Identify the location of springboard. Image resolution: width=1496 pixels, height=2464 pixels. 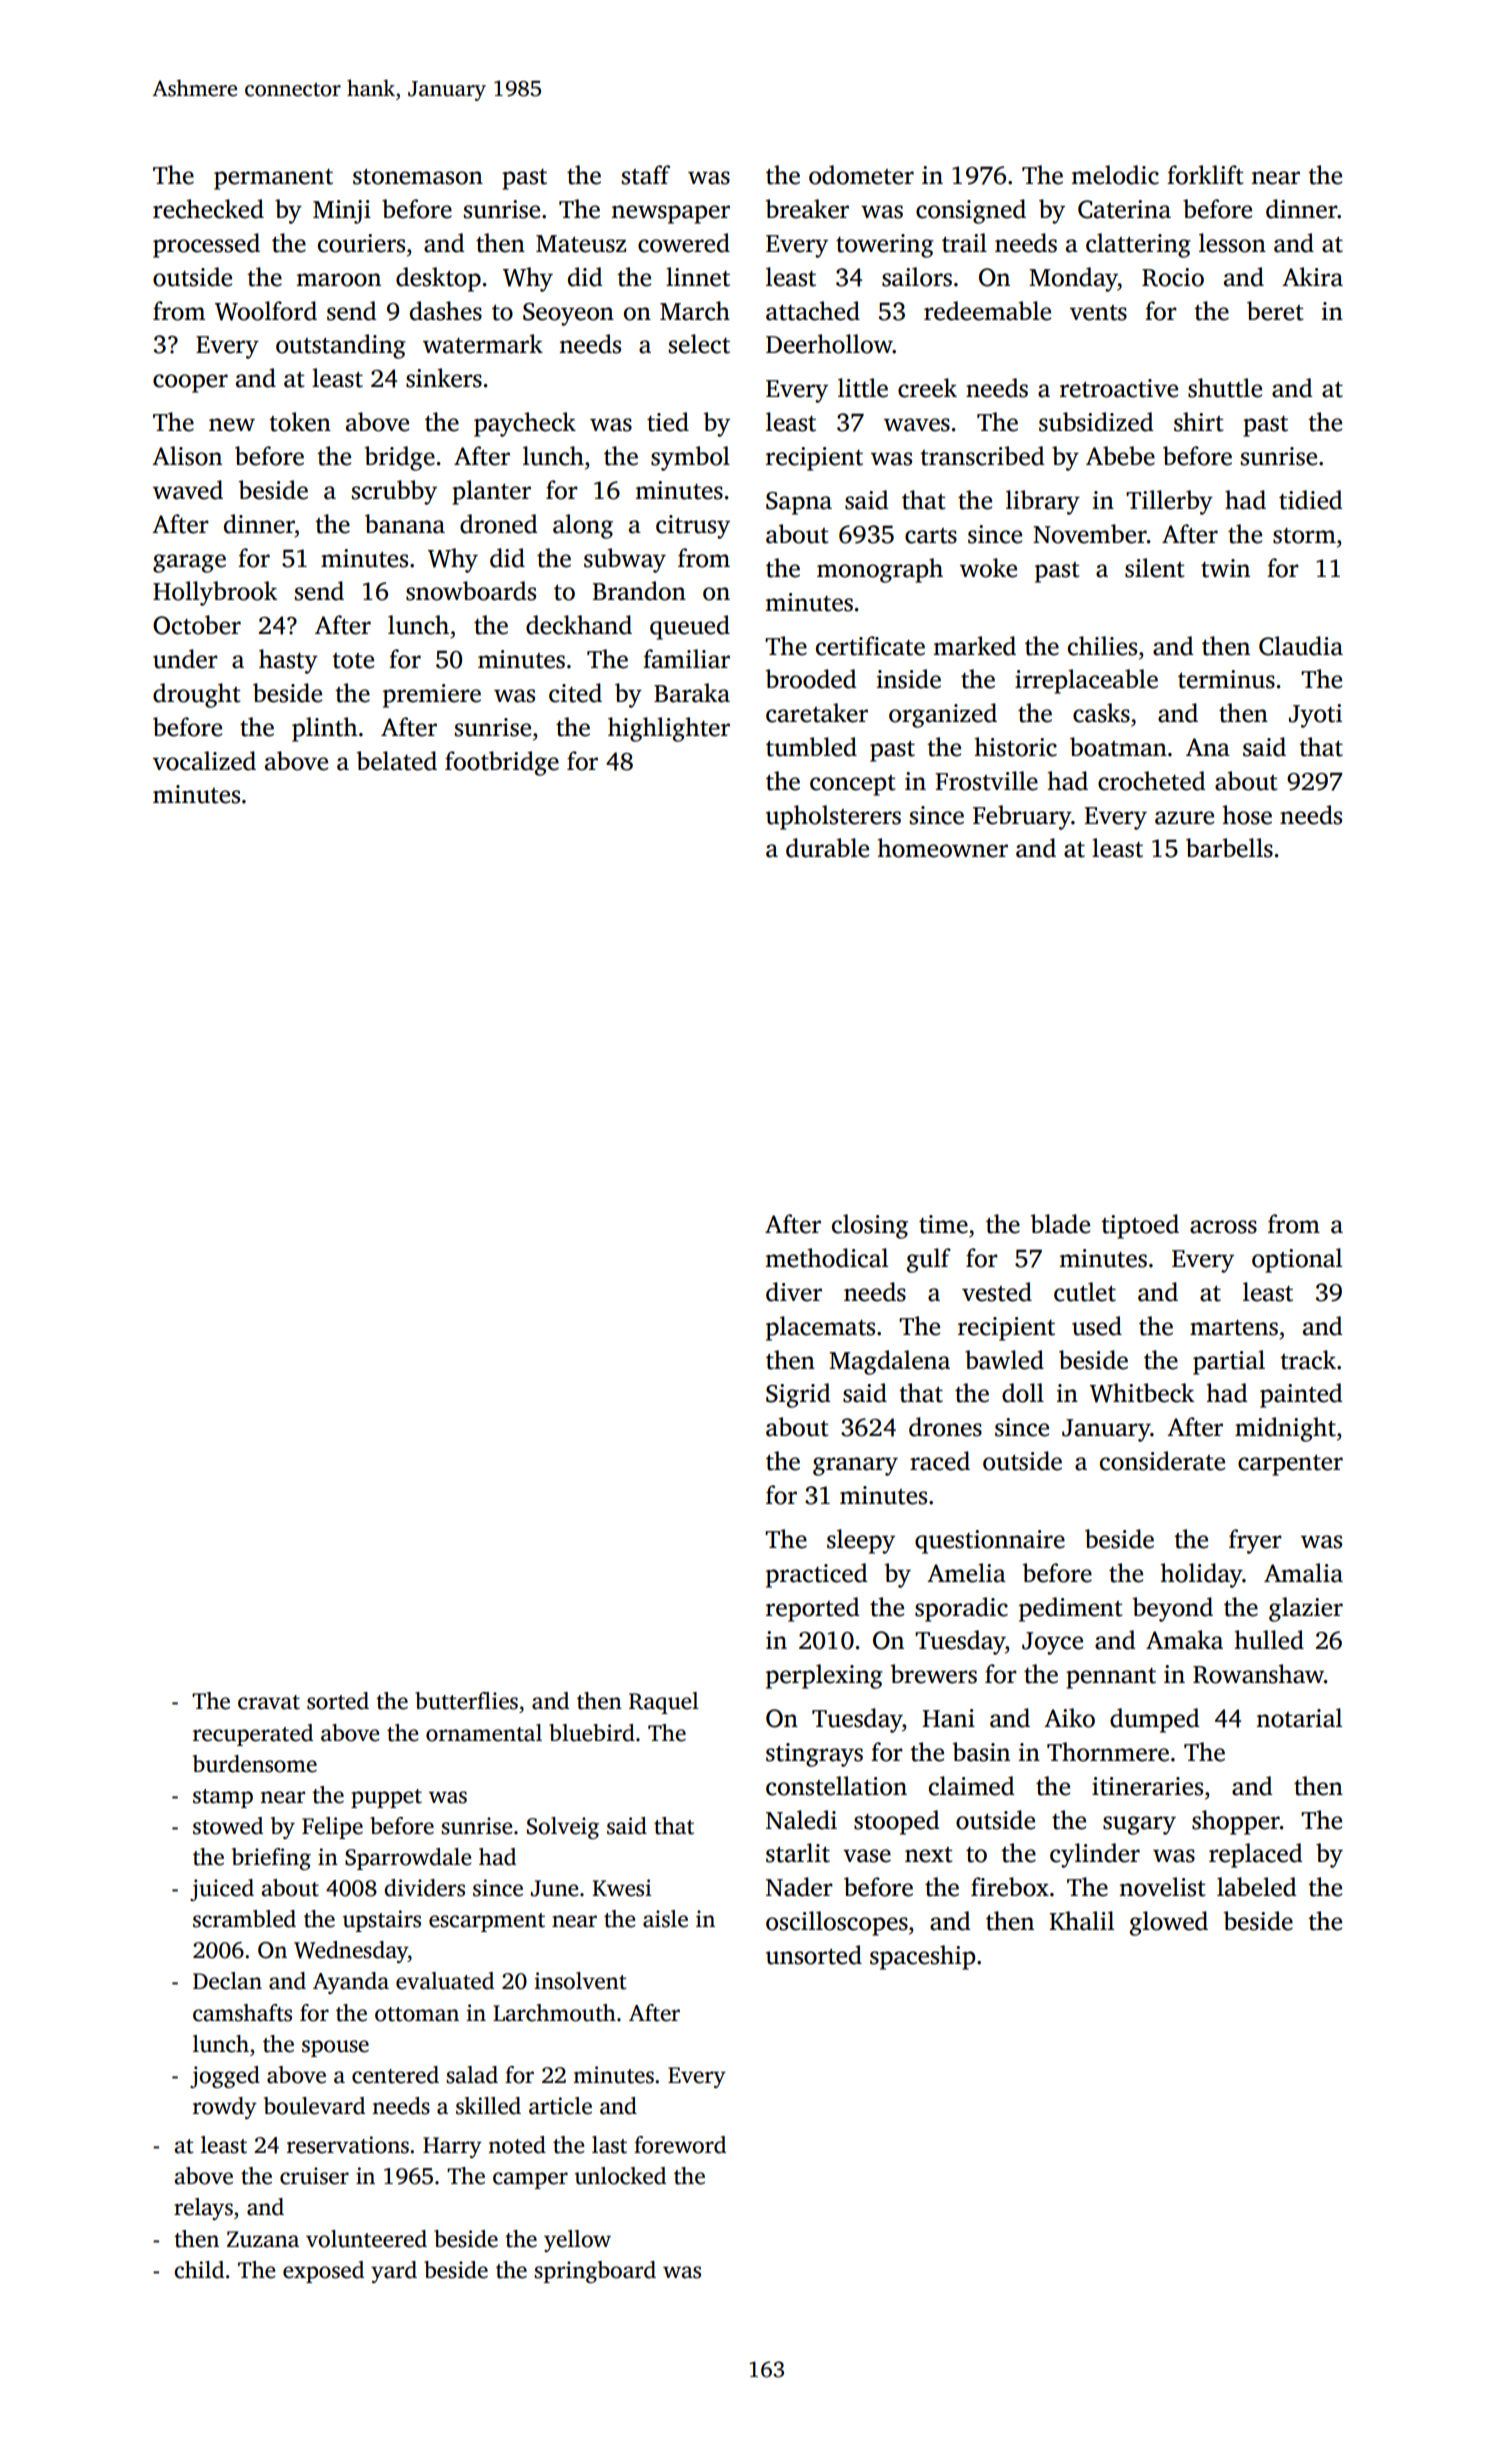
(595, 2272).
